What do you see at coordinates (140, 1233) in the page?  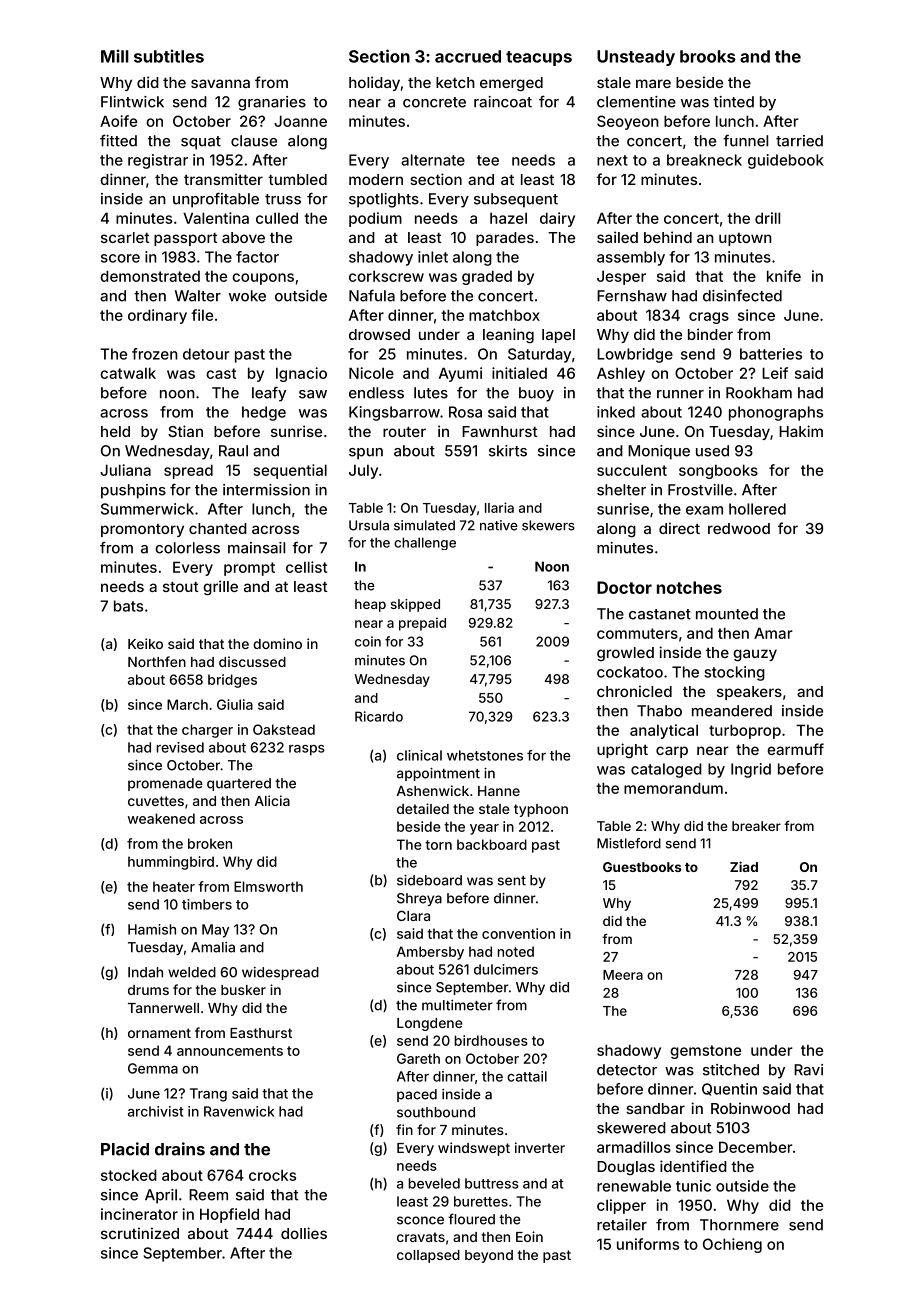 I see `scrutinized` at bounding box center [140, 1233].
